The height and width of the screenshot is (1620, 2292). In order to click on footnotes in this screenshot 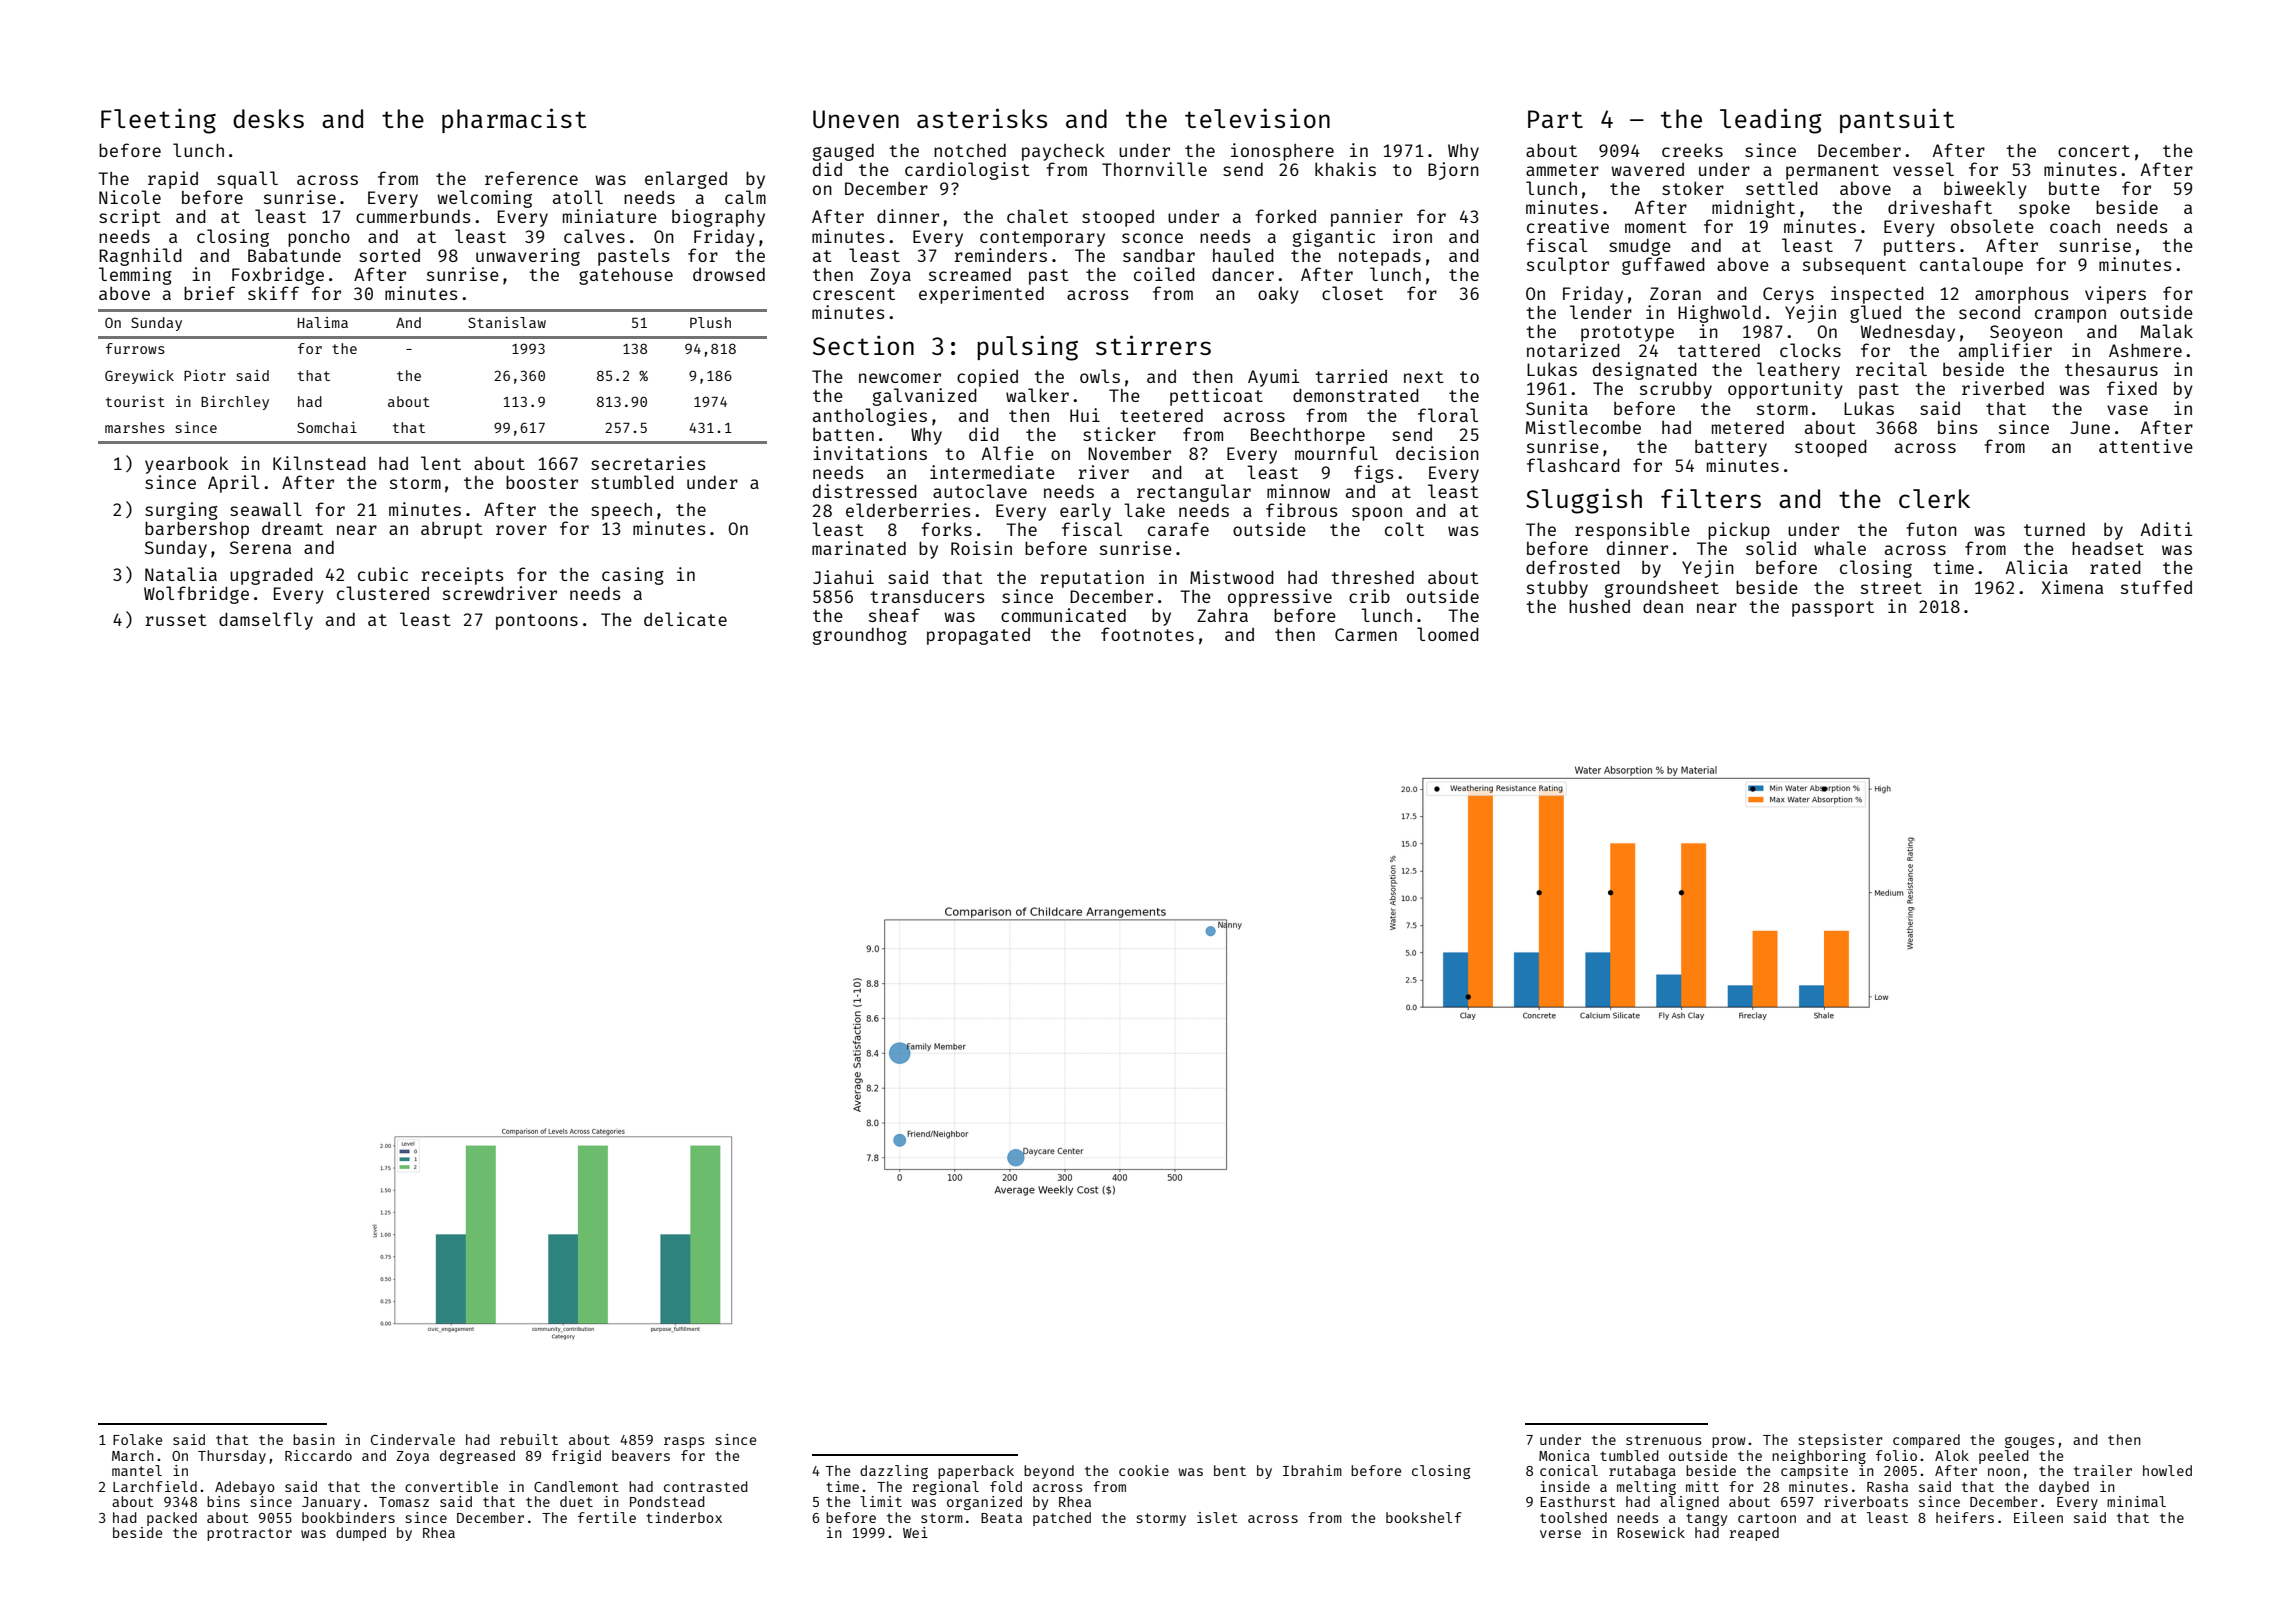, I will do `click(1147, 634)`.
